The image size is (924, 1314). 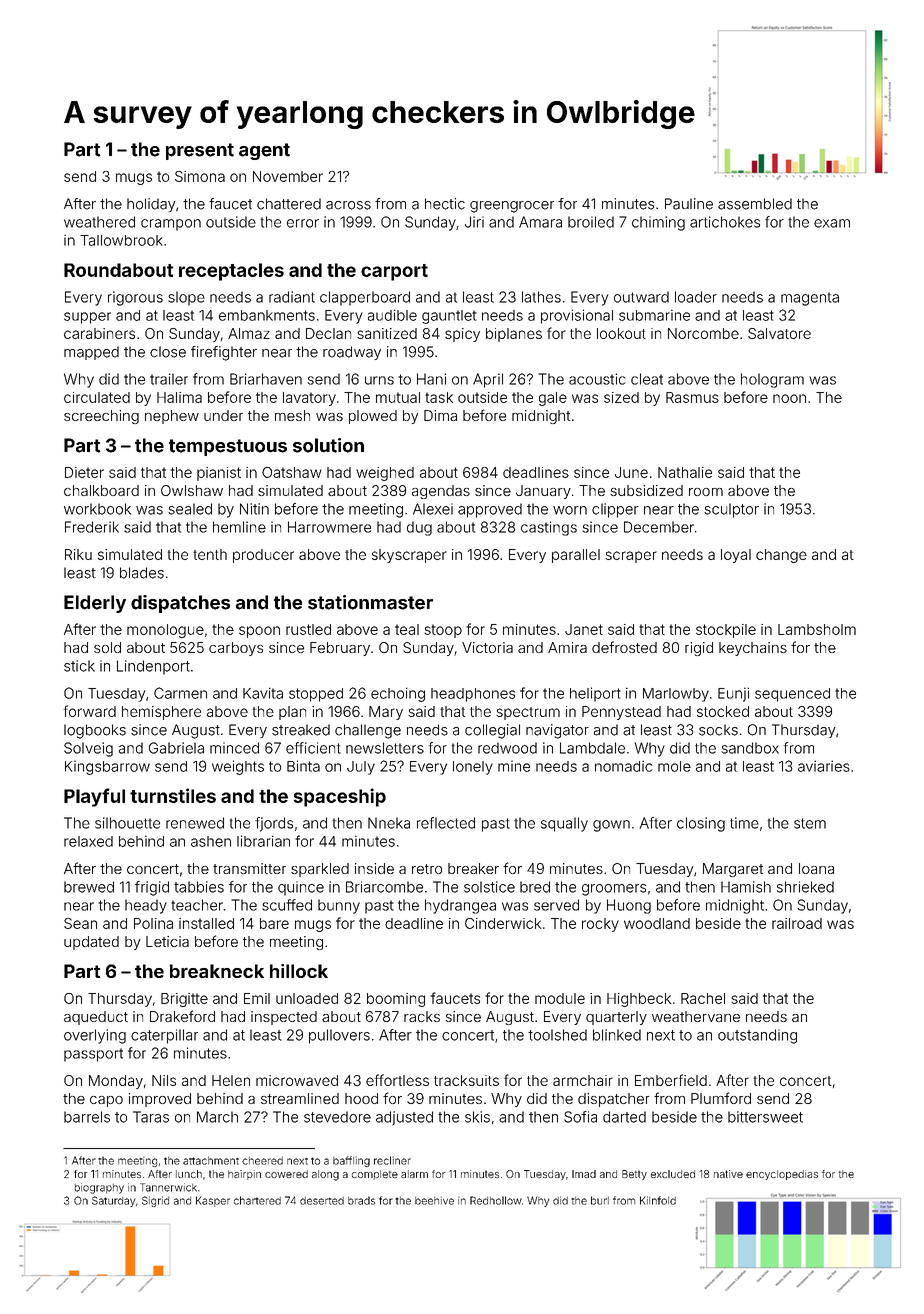 I want to click on clipper, so click(x=615, y=510).
